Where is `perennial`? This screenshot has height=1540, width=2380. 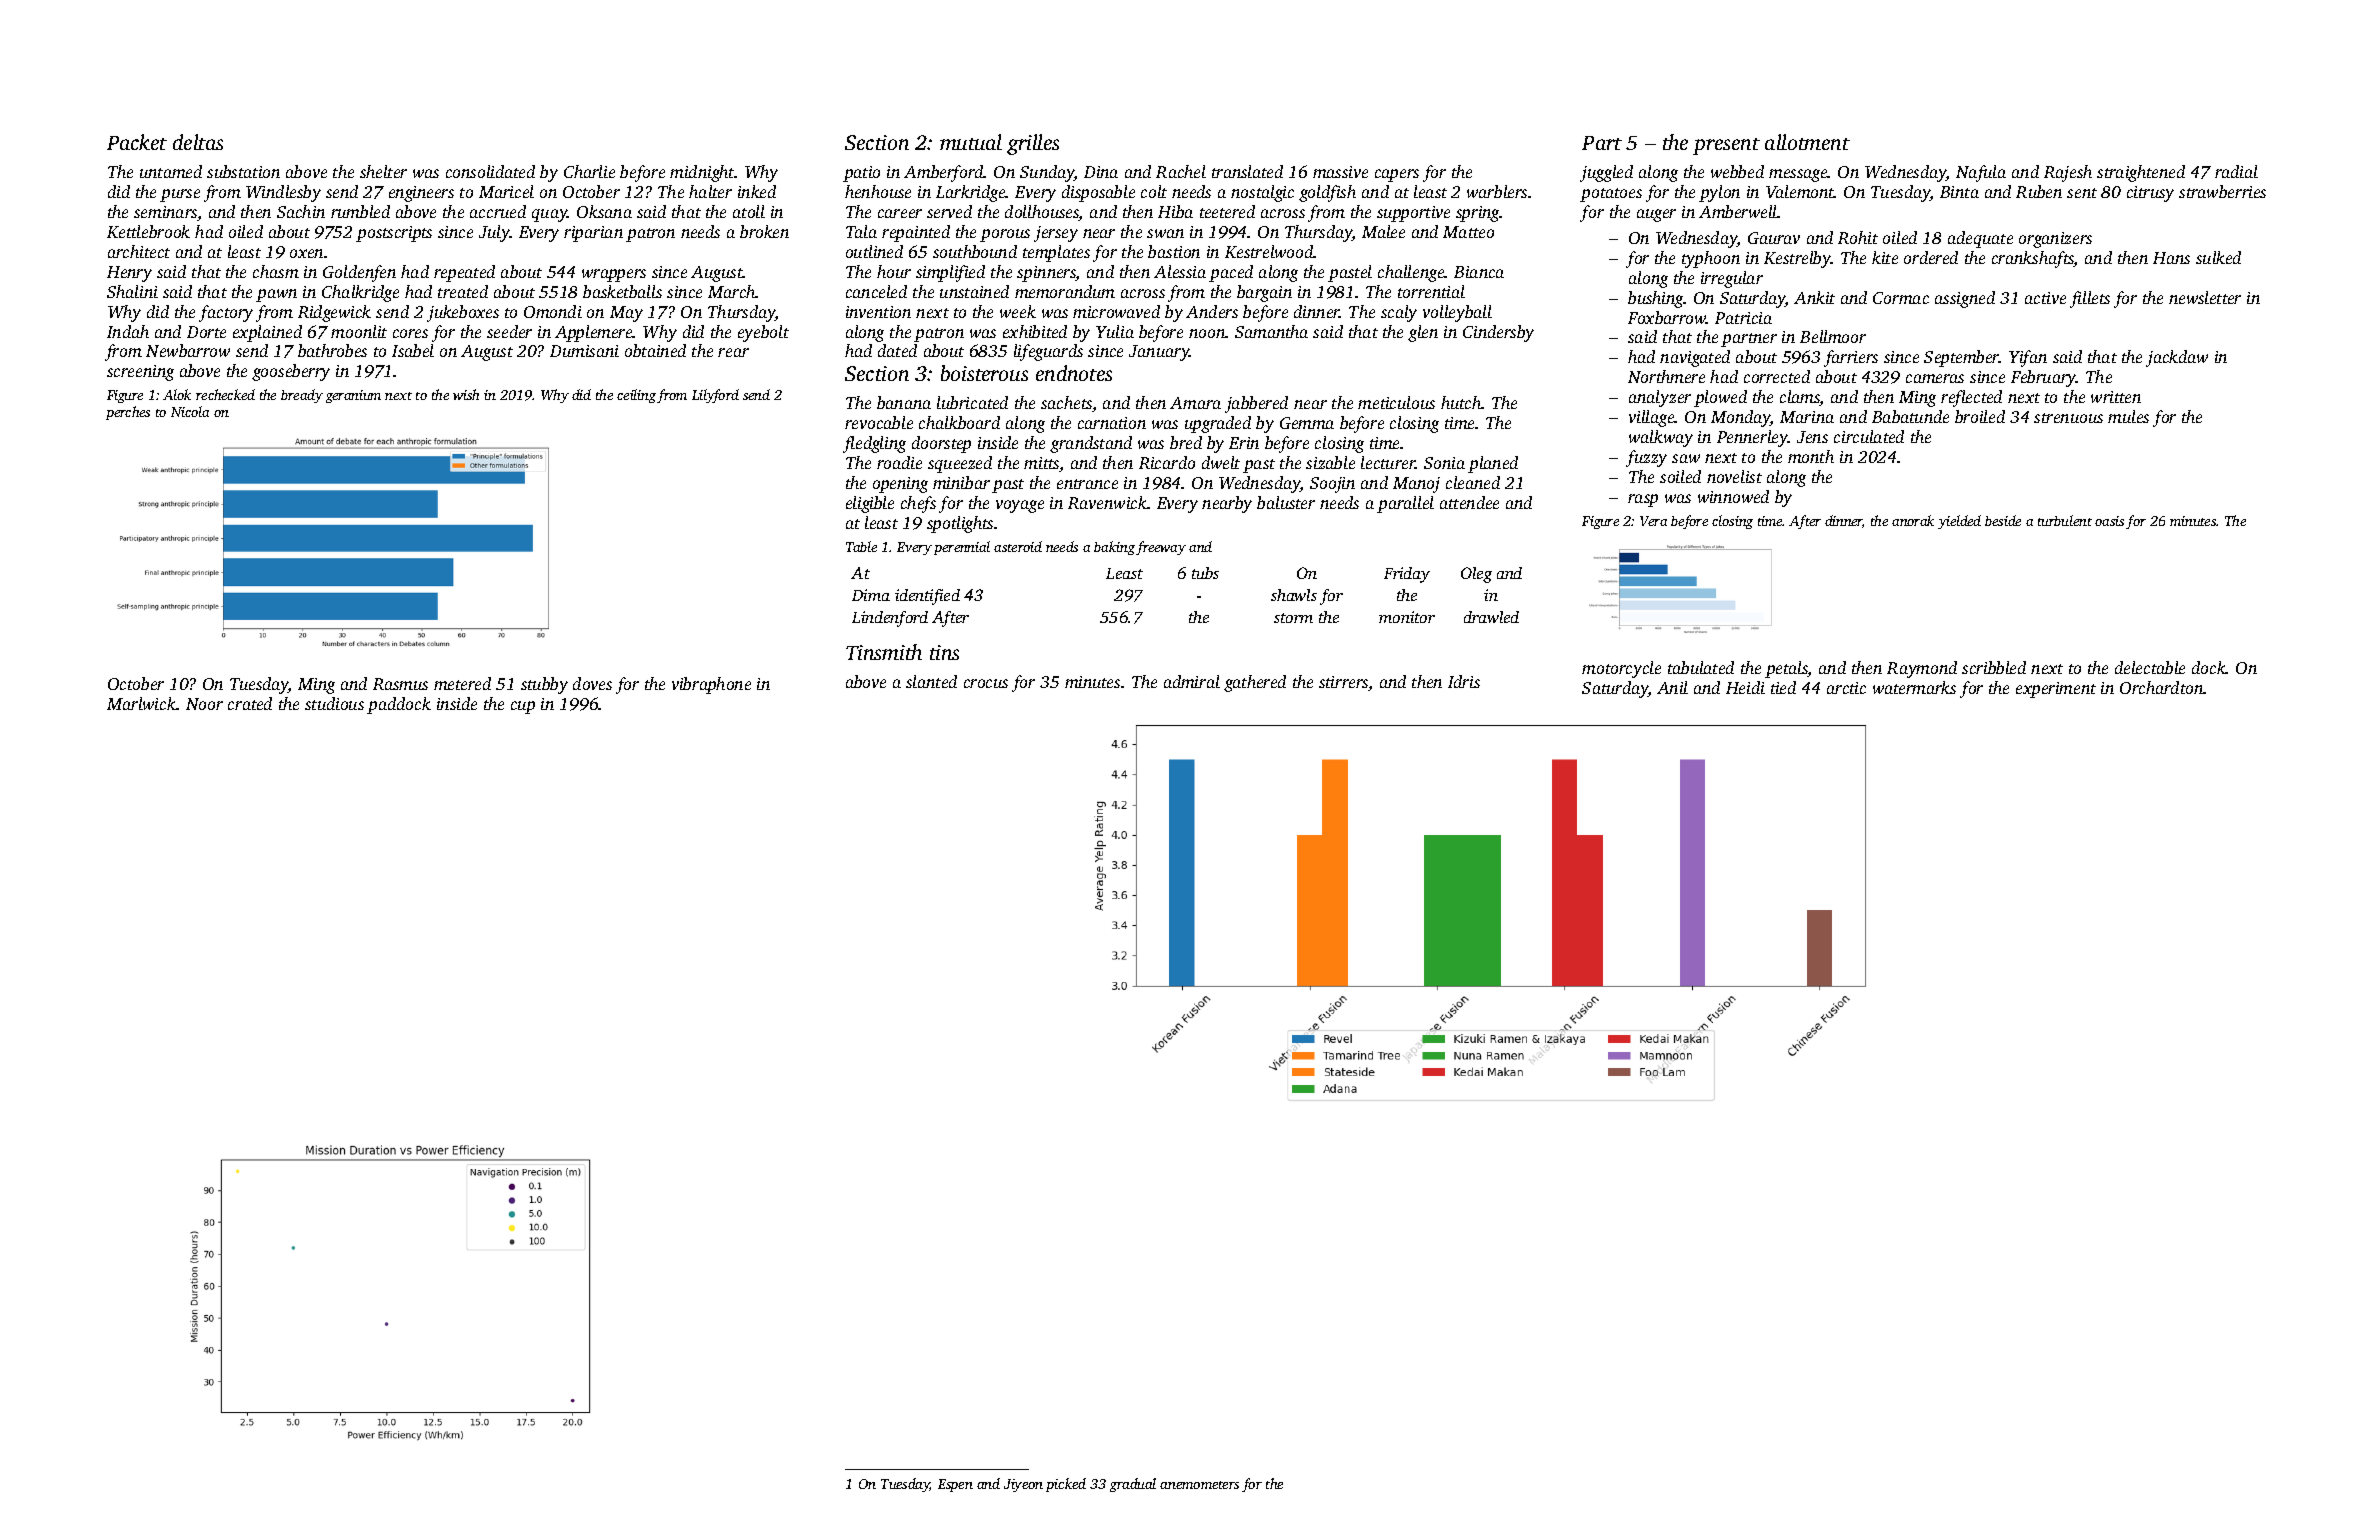 perennial is located at coordinates (962, 548).
